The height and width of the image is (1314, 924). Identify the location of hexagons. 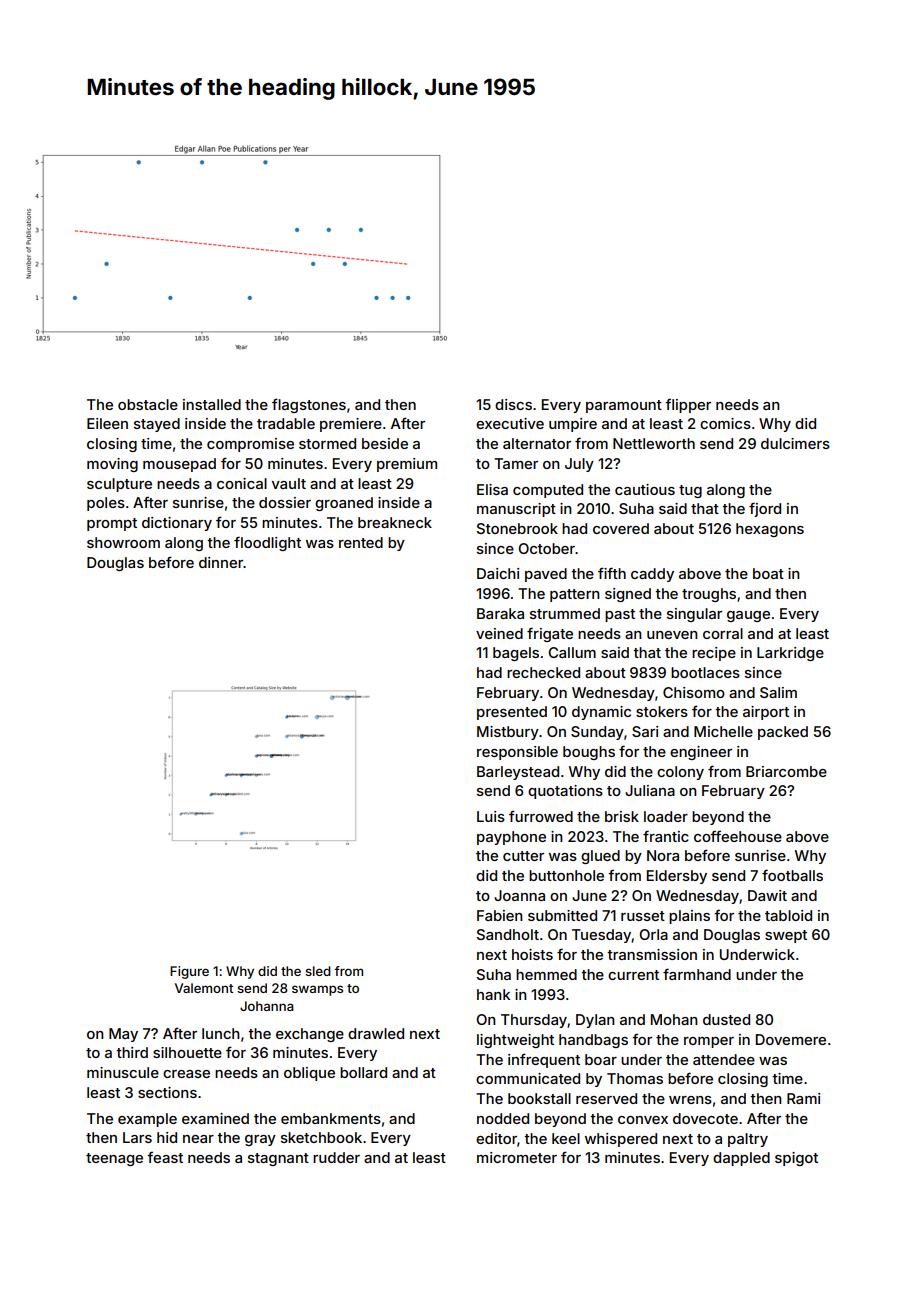
(770, 530).
